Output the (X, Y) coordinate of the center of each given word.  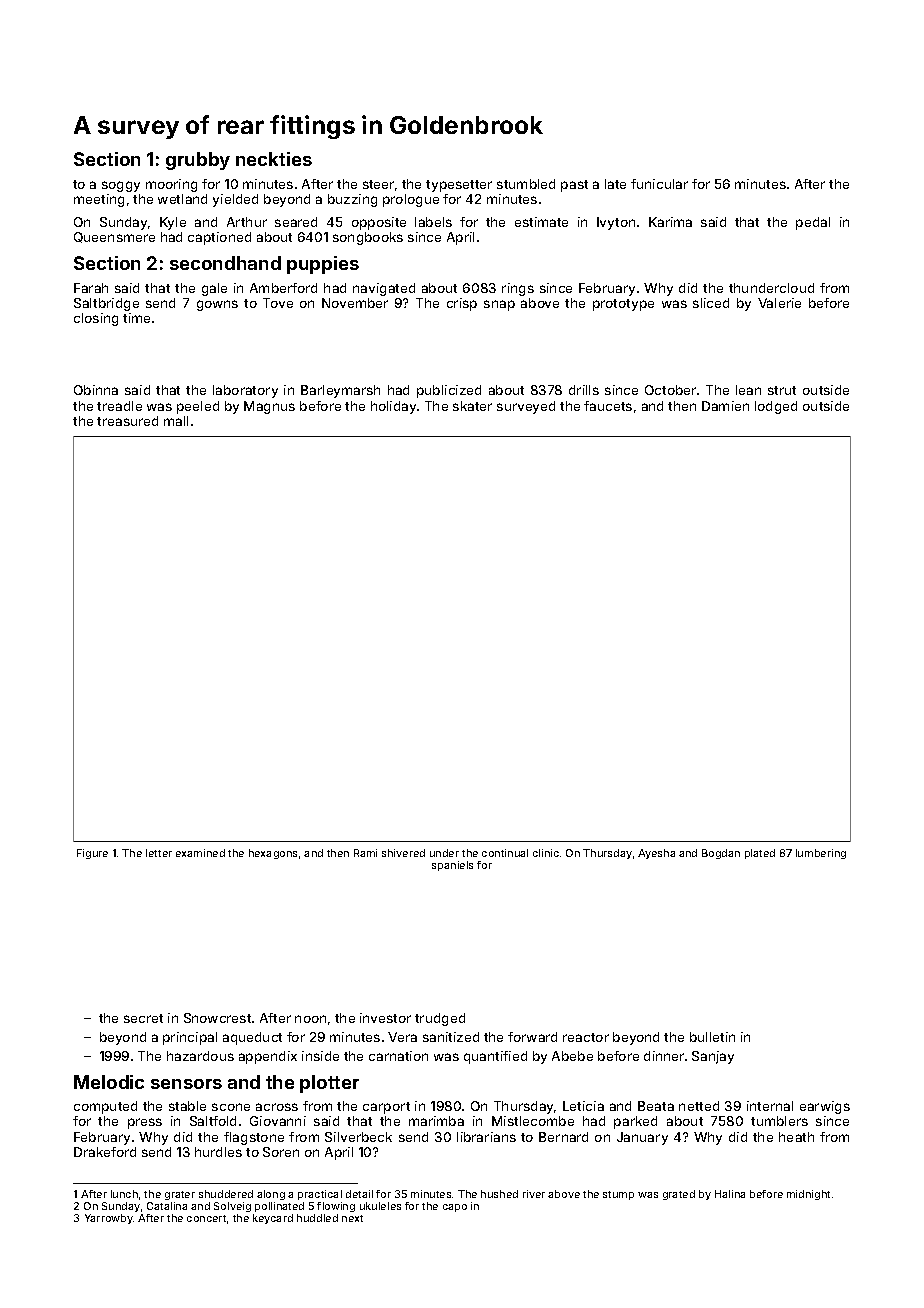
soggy (121, 186)
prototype (623, 305)
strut (782, 390)
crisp (462, 304)
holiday (393, 407)
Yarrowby (109, 1219)
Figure (92, 854)
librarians (486, 1137)
